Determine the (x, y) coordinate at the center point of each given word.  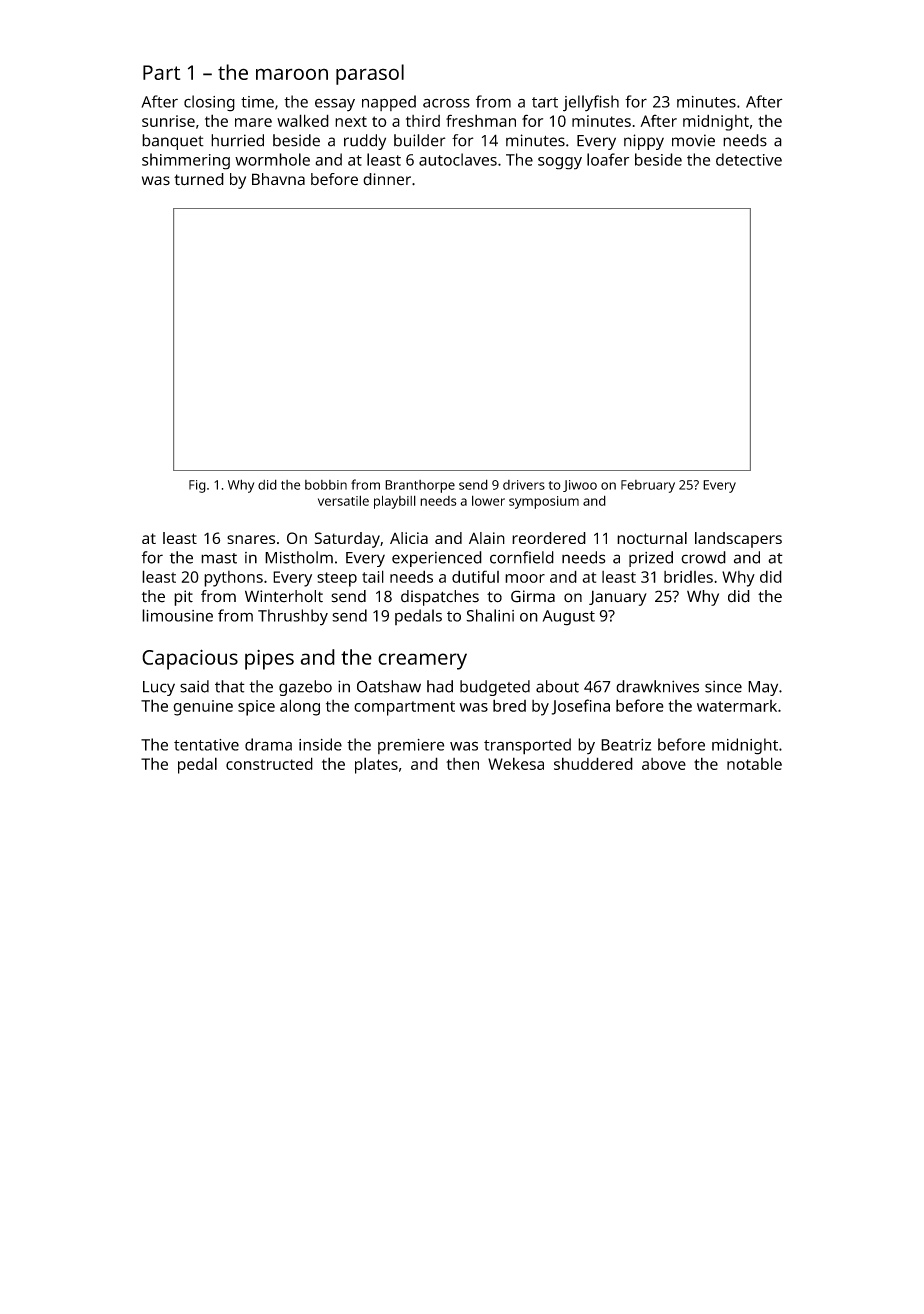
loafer (608, 159)
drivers (524, 485)
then (462, 764)
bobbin (326, 485)
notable (754, 763)
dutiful (475, 576)
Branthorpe (420, 486)
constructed (269, 763)
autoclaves (458, 159)
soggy (560, 163)
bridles (688, 577)
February (648, 486)
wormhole (272, 159)
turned (199, 179)
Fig (197, 486)
